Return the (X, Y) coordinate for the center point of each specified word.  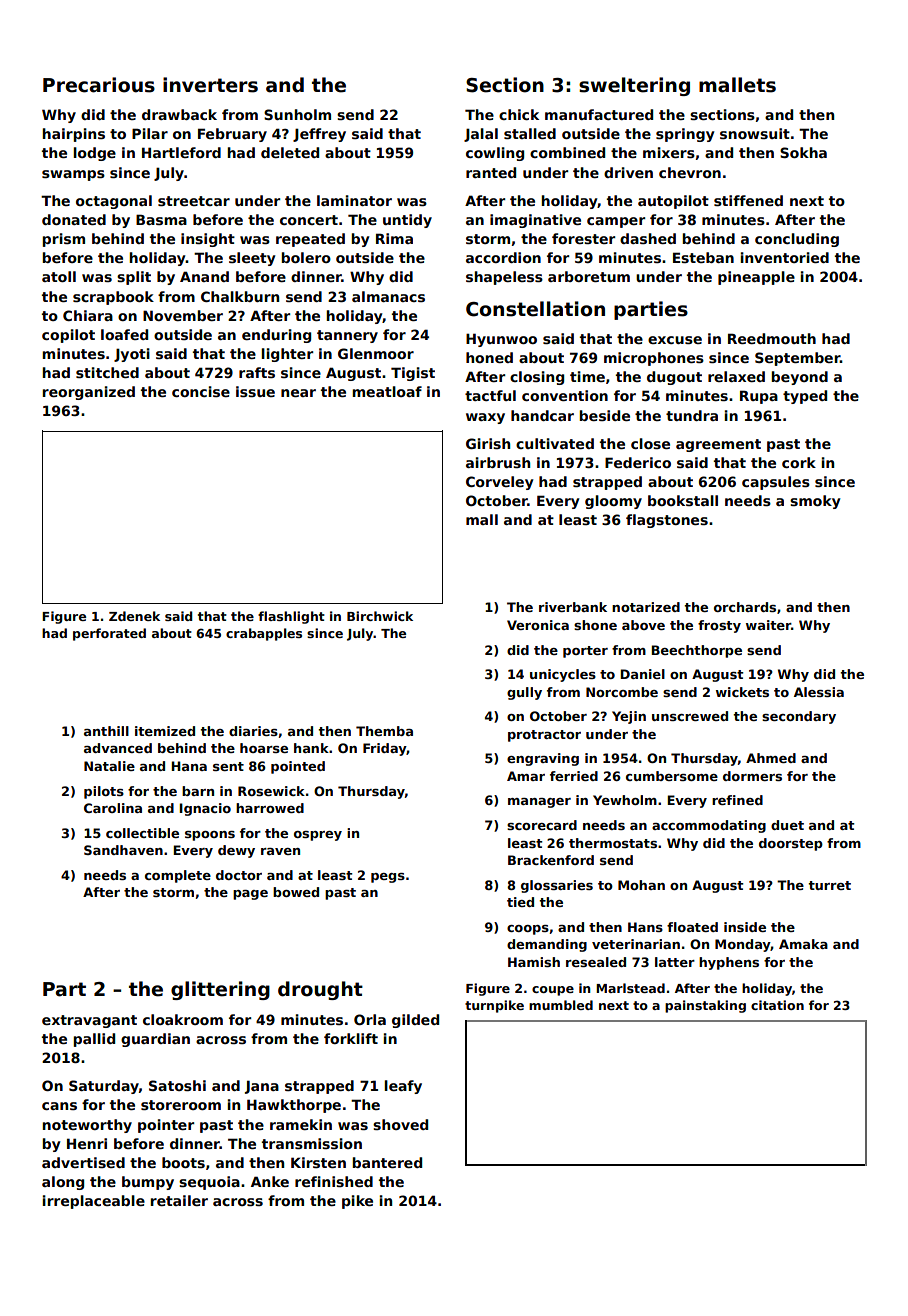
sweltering (634, 86)
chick (519, 114)
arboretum (589, 276)
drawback (179, 114)
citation (777, 1005)
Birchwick (380, 616)
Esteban (703, 257)
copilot (68, 336)
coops (528, 930)
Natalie (109, 766)
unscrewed (690, 716)
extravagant (89, 1021)
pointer (166, 1126)
